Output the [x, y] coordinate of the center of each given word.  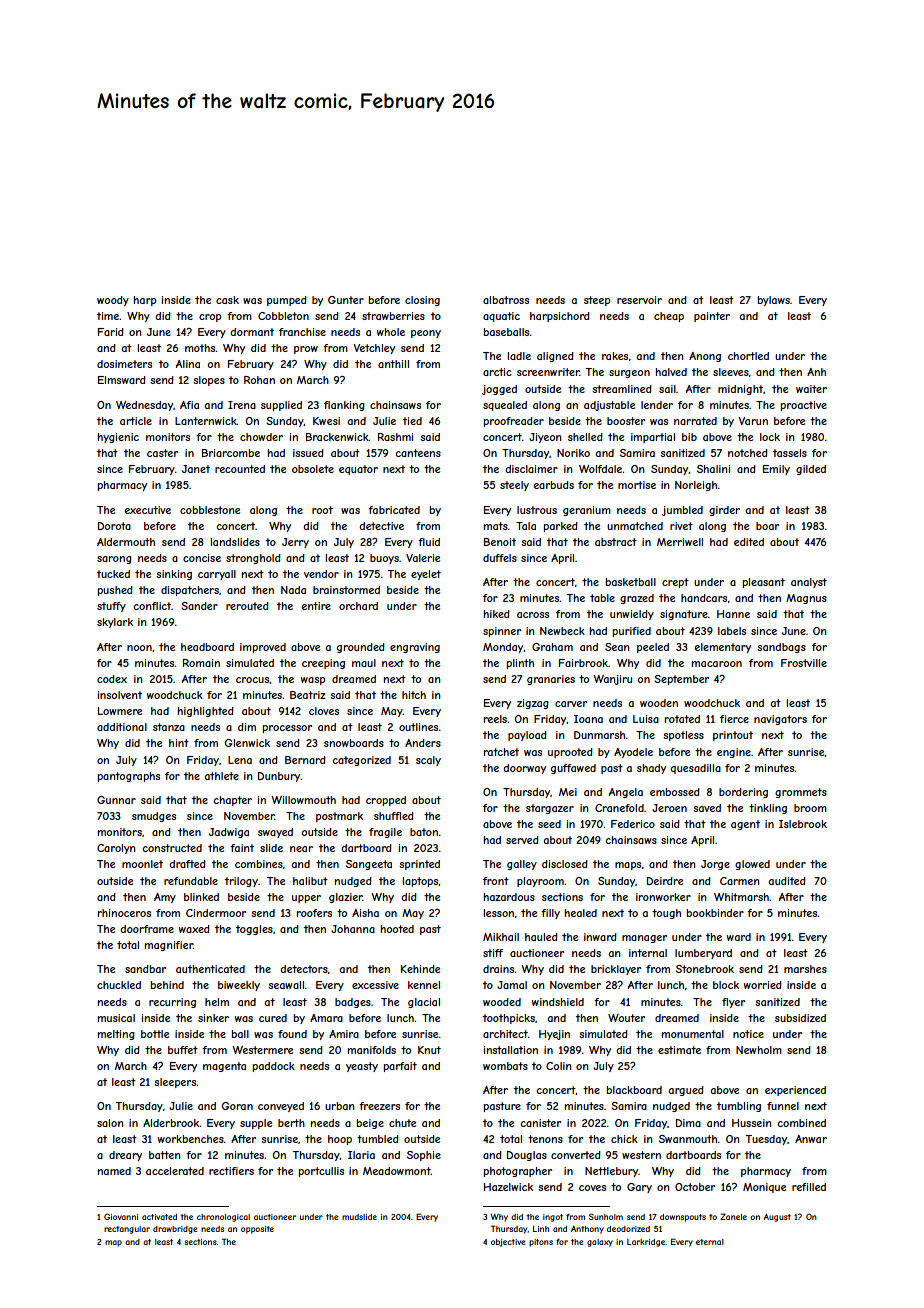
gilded [811, 470]
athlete [221, 776]
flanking [344, 406]
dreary [125, 1156]
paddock [274, 1067]
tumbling [739, 1107]
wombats [505, 1066]
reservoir [639, 300]
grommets [801, 793]
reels [495, 719]
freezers [379, 1106]
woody [113, 301]
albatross [506, 300]
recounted [240, 469]
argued [686, 1091]
